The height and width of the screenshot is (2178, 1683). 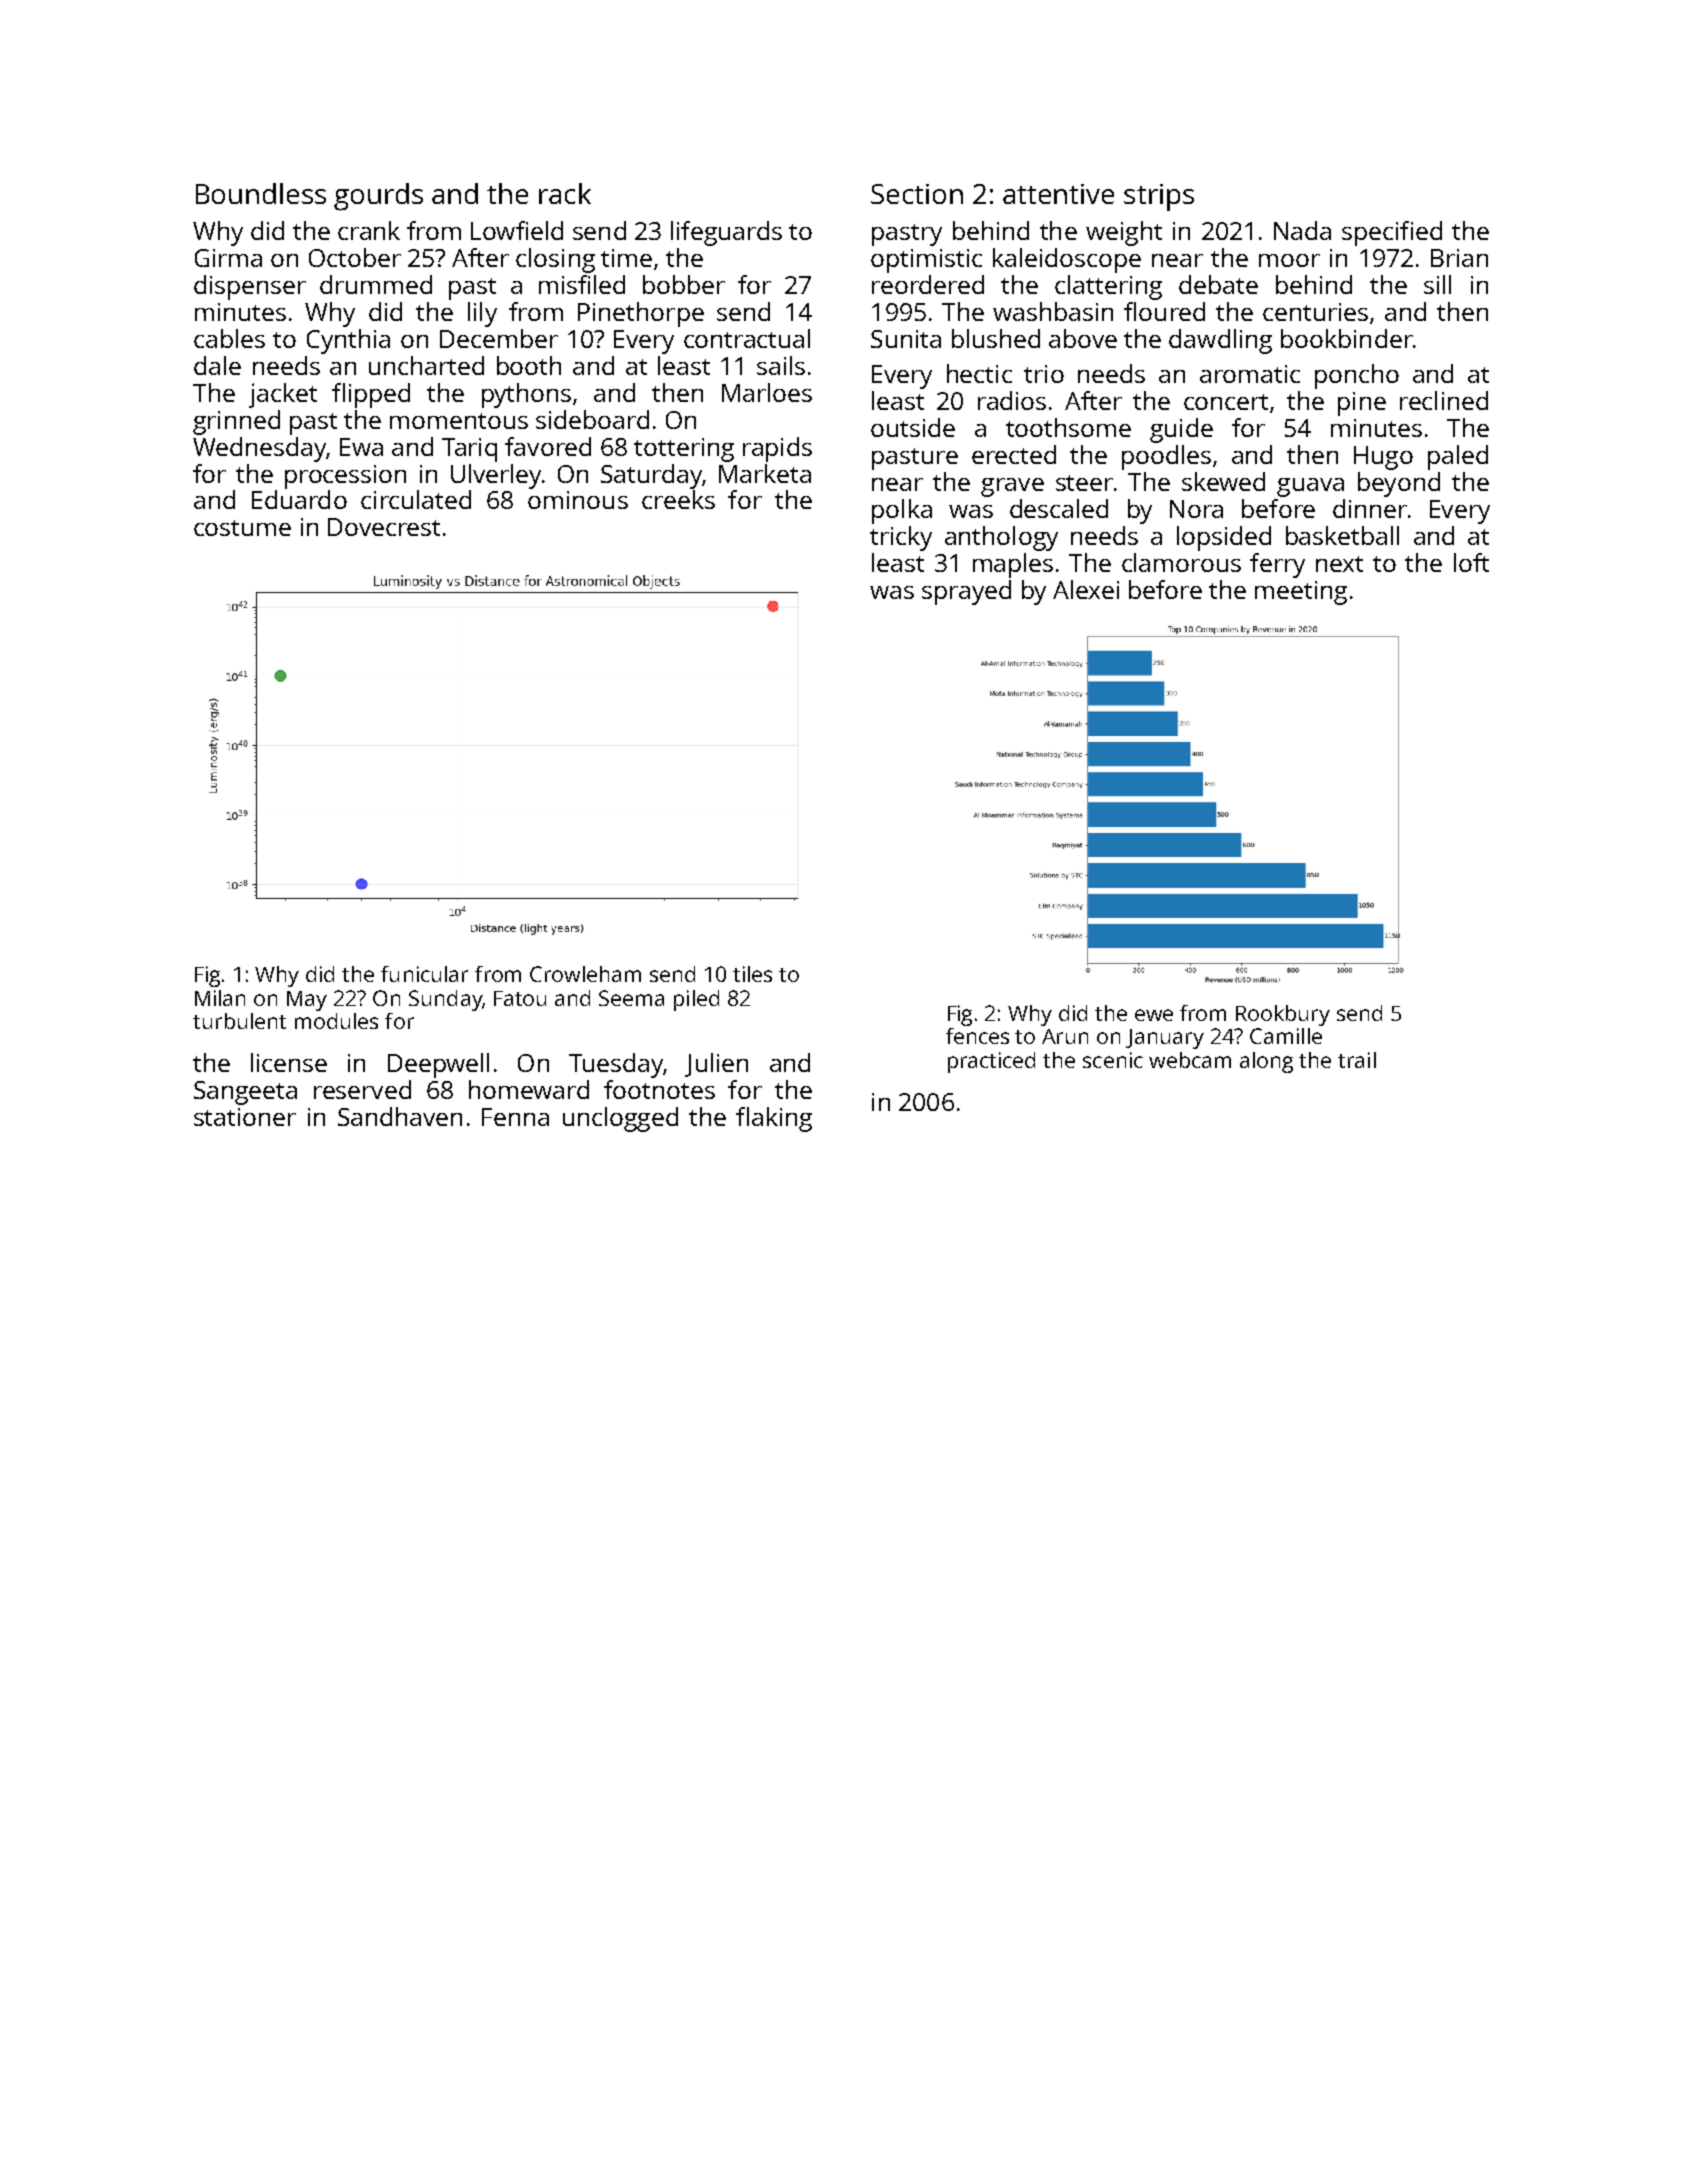 What do you see at coordinates (245, 1117) in the screenshot?
I see `stationer` at bounding box center [245, 1117].
